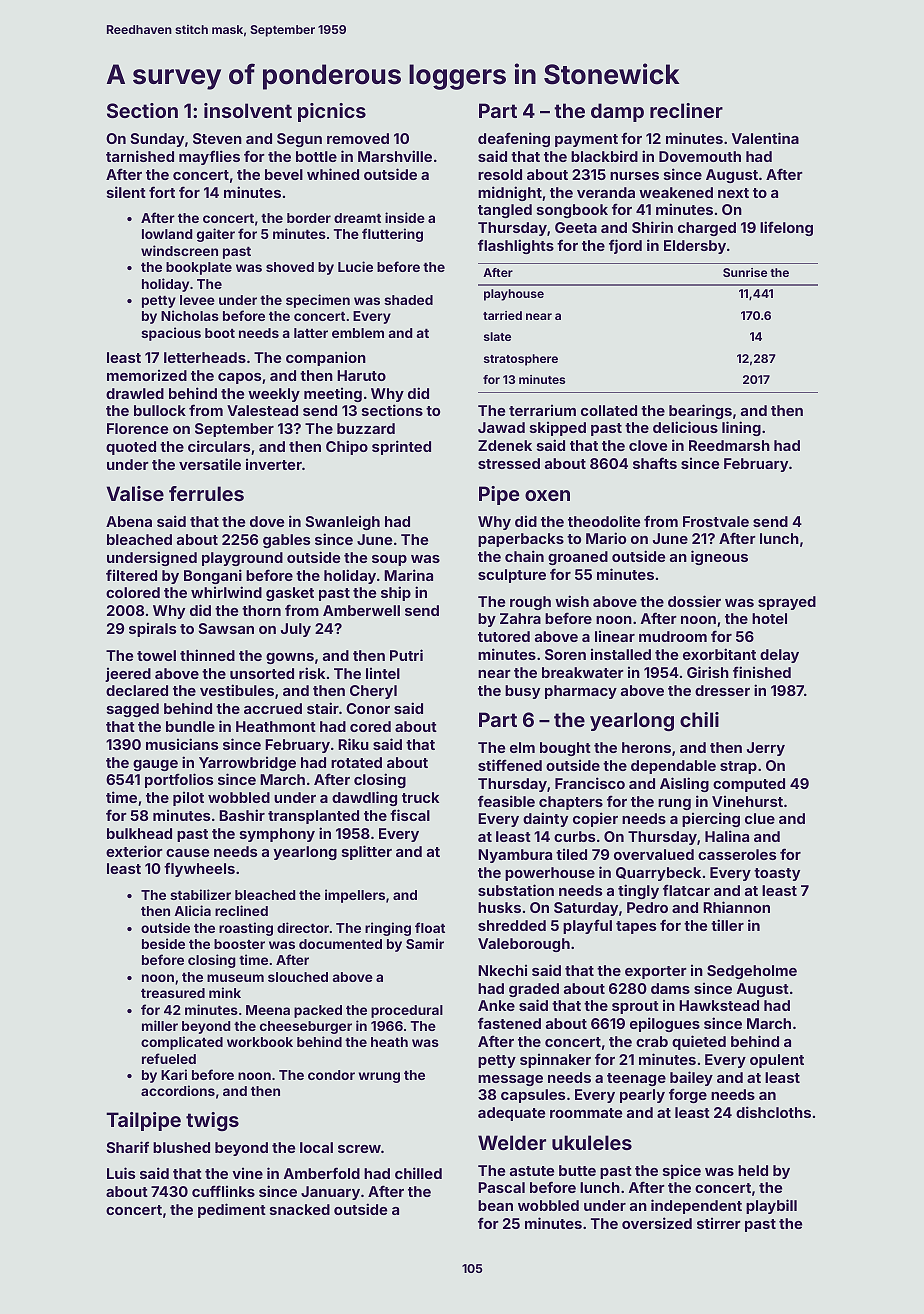 The image size is (924, 1314). Describe the element at coordinates (242, 815) in the screenshot. I see `Bashir` at that location.
